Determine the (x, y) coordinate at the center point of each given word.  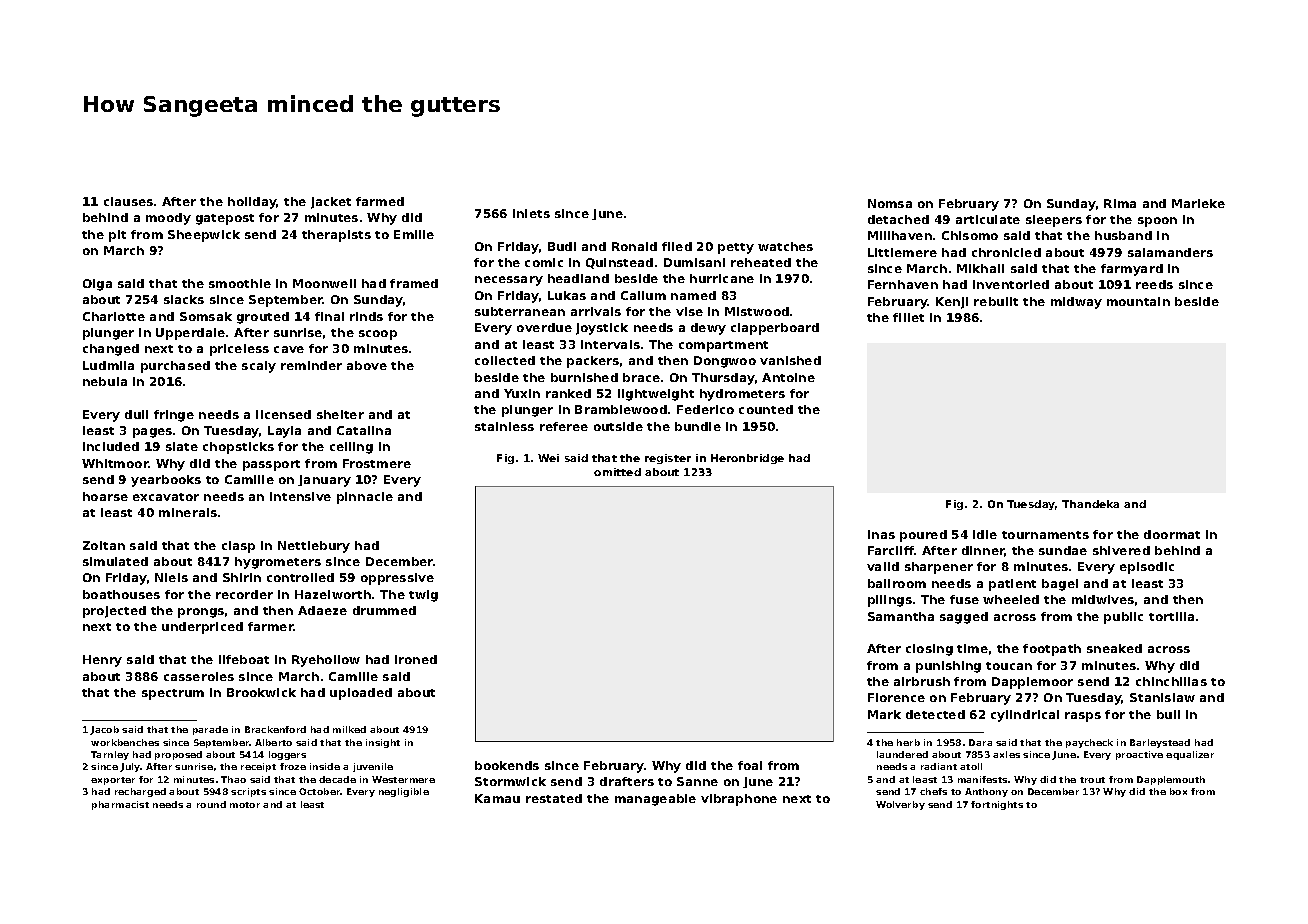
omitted (617, 472)
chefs (933, 791)
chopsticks (238, 448)
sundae (1063, 550)
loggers (287, 755)
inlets (531, 213)
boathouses (121, 594)
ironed (416, 659)
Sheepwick (204, 236)
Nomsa (890, 203)
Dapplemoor (1032, 683)
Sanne (697, 781)
